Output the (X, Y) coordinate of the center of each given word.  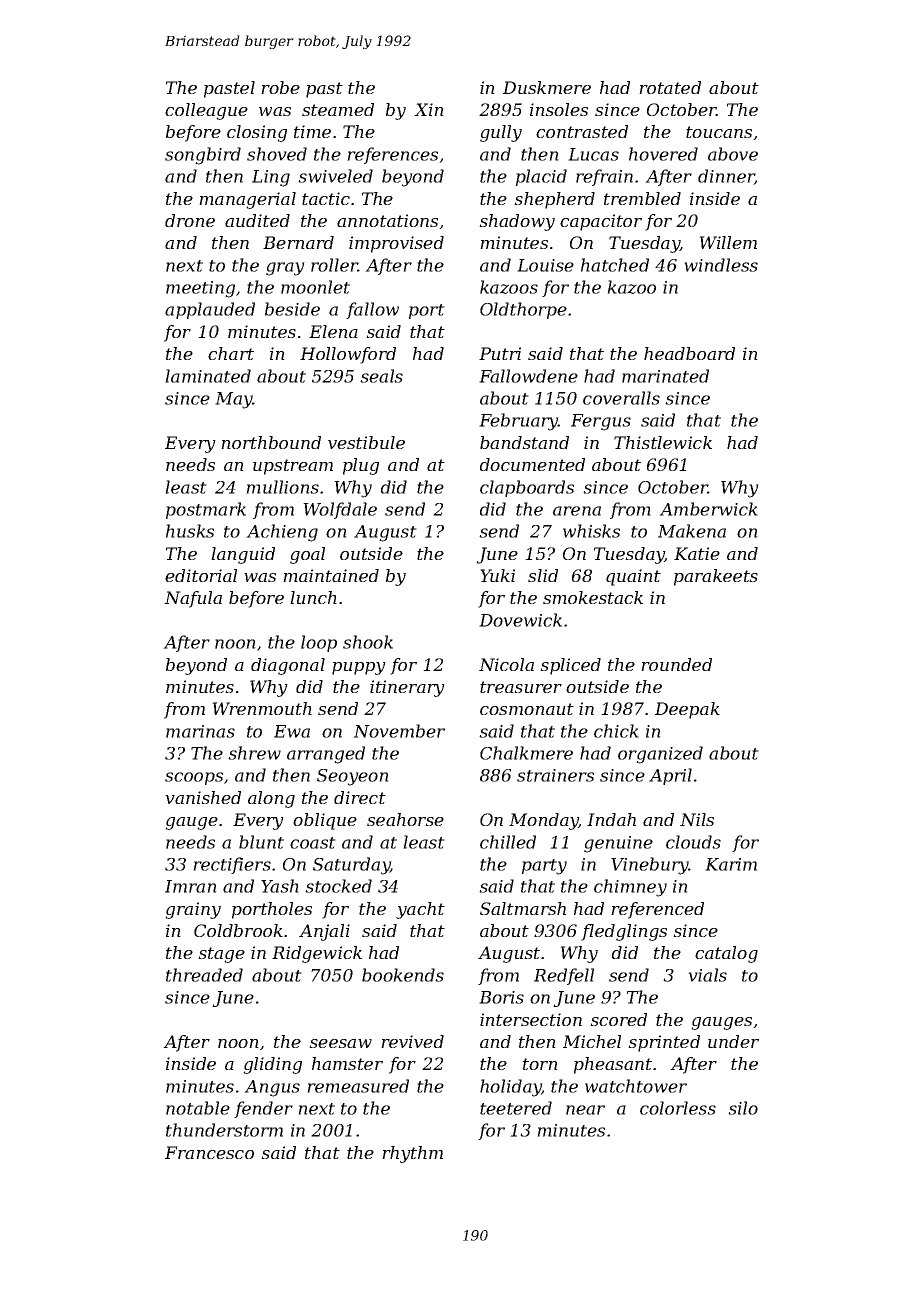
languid (243, 555)
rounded (676, 664)
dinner (726, 177)
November (399, 731)
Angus (272, 1088)
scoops (194, 778)
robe (280, 87)
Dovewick (520, 620)
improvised (396, 244)
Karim (731, 864)
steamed (338, 109)
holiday (511, 1088)
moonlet (315, 287)
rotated (670, 87)
